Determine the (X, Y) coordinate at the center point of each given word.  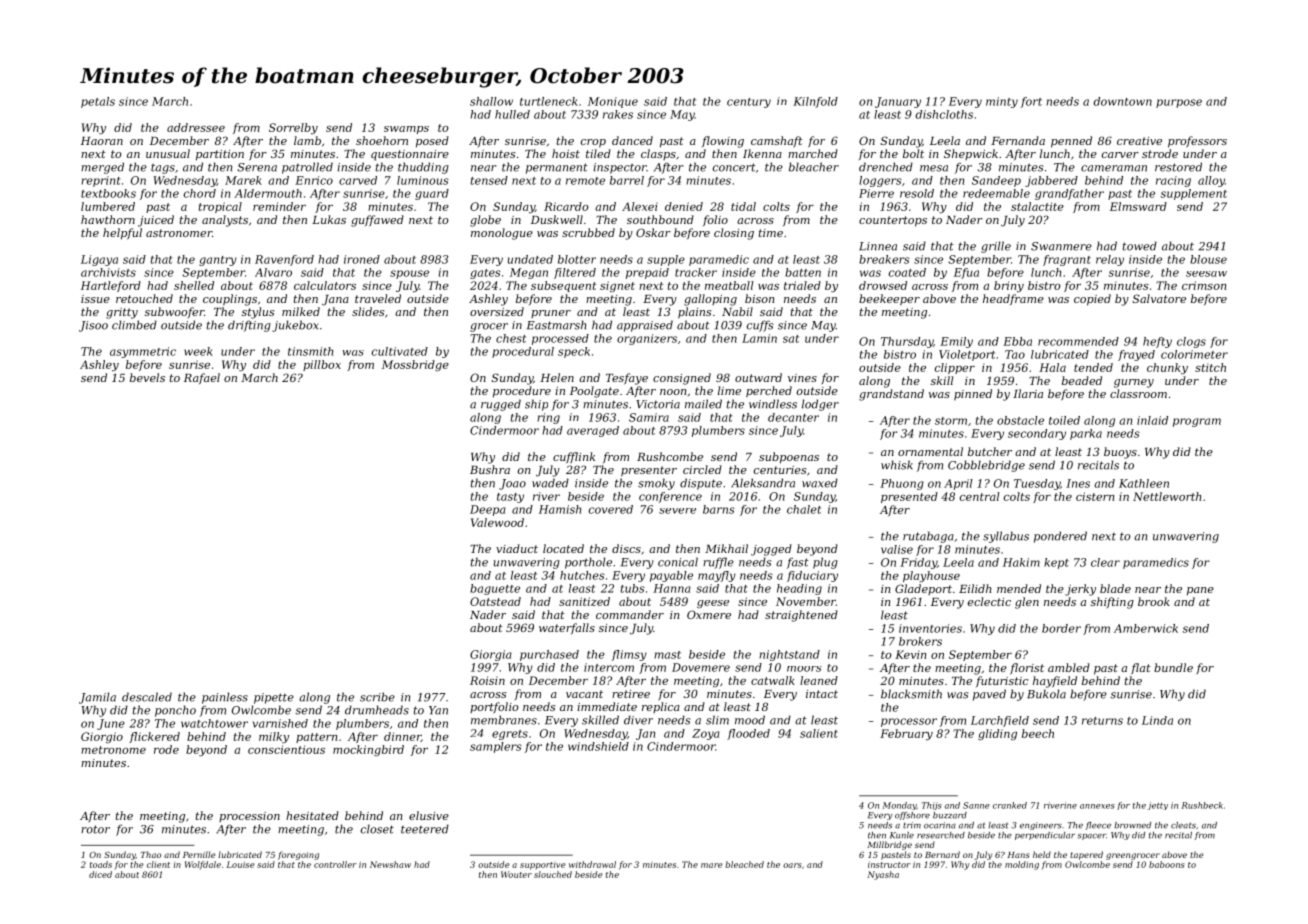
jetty (1157, 806)
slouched (553, 874)
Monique (613, 102)
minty (1002, 102)
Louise (240, 864)
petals (98, 102)
